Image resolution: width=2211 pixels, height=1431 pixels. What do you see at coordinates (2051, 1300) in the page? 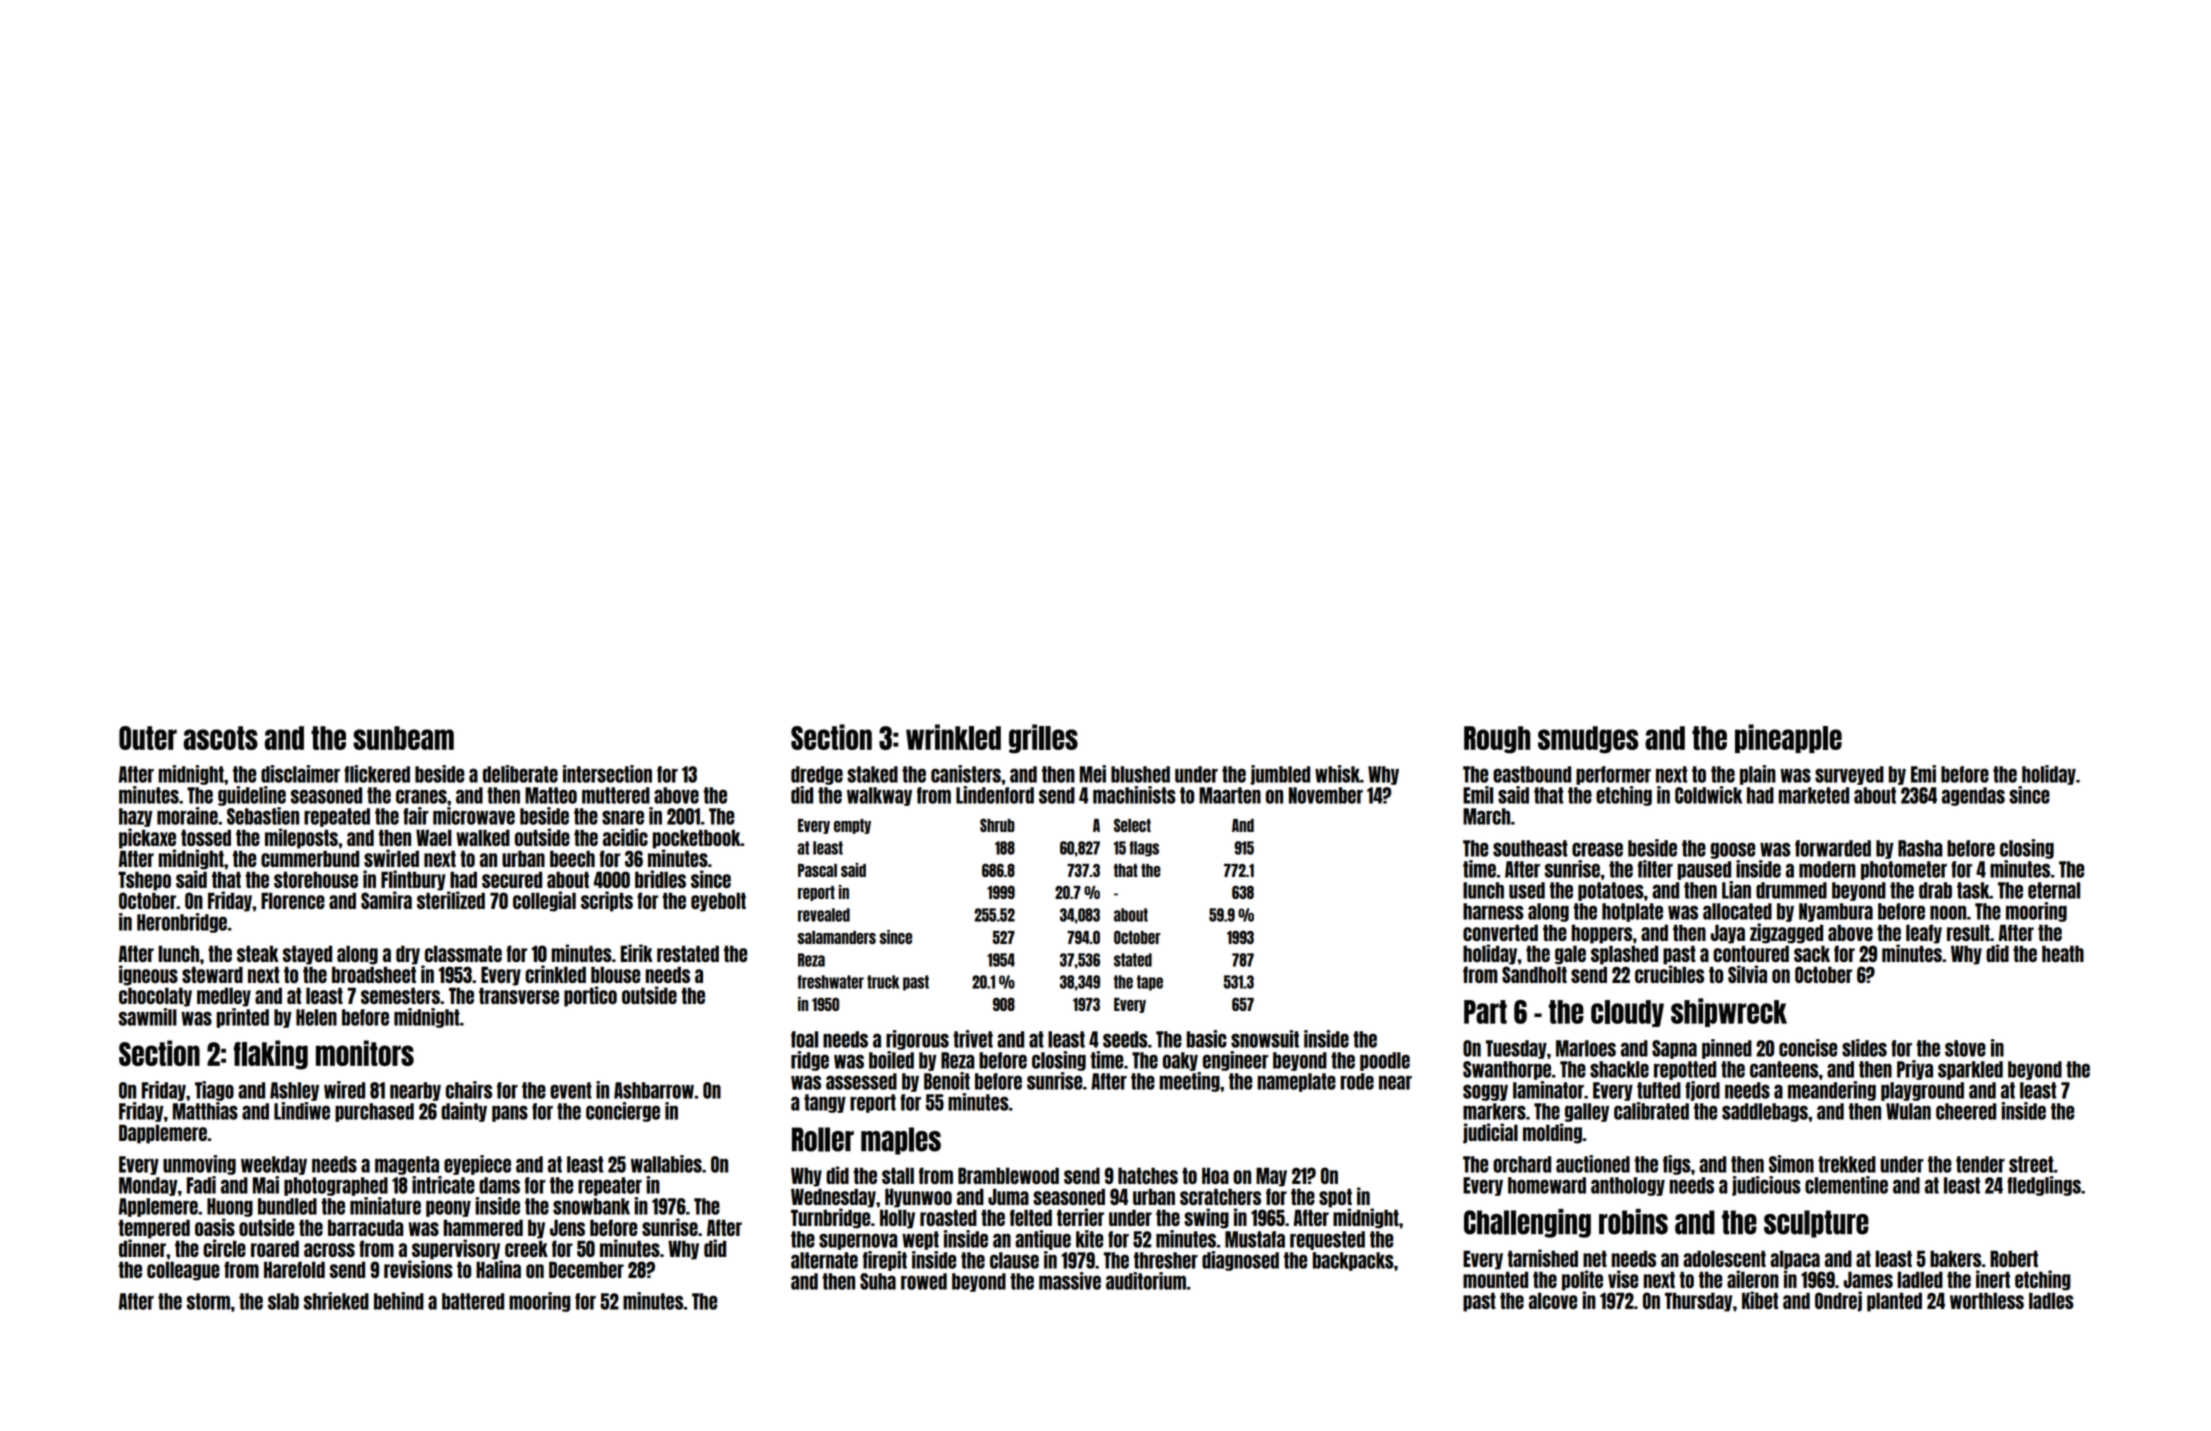
I see `ladles` at bounding box center [2051, 1300].
